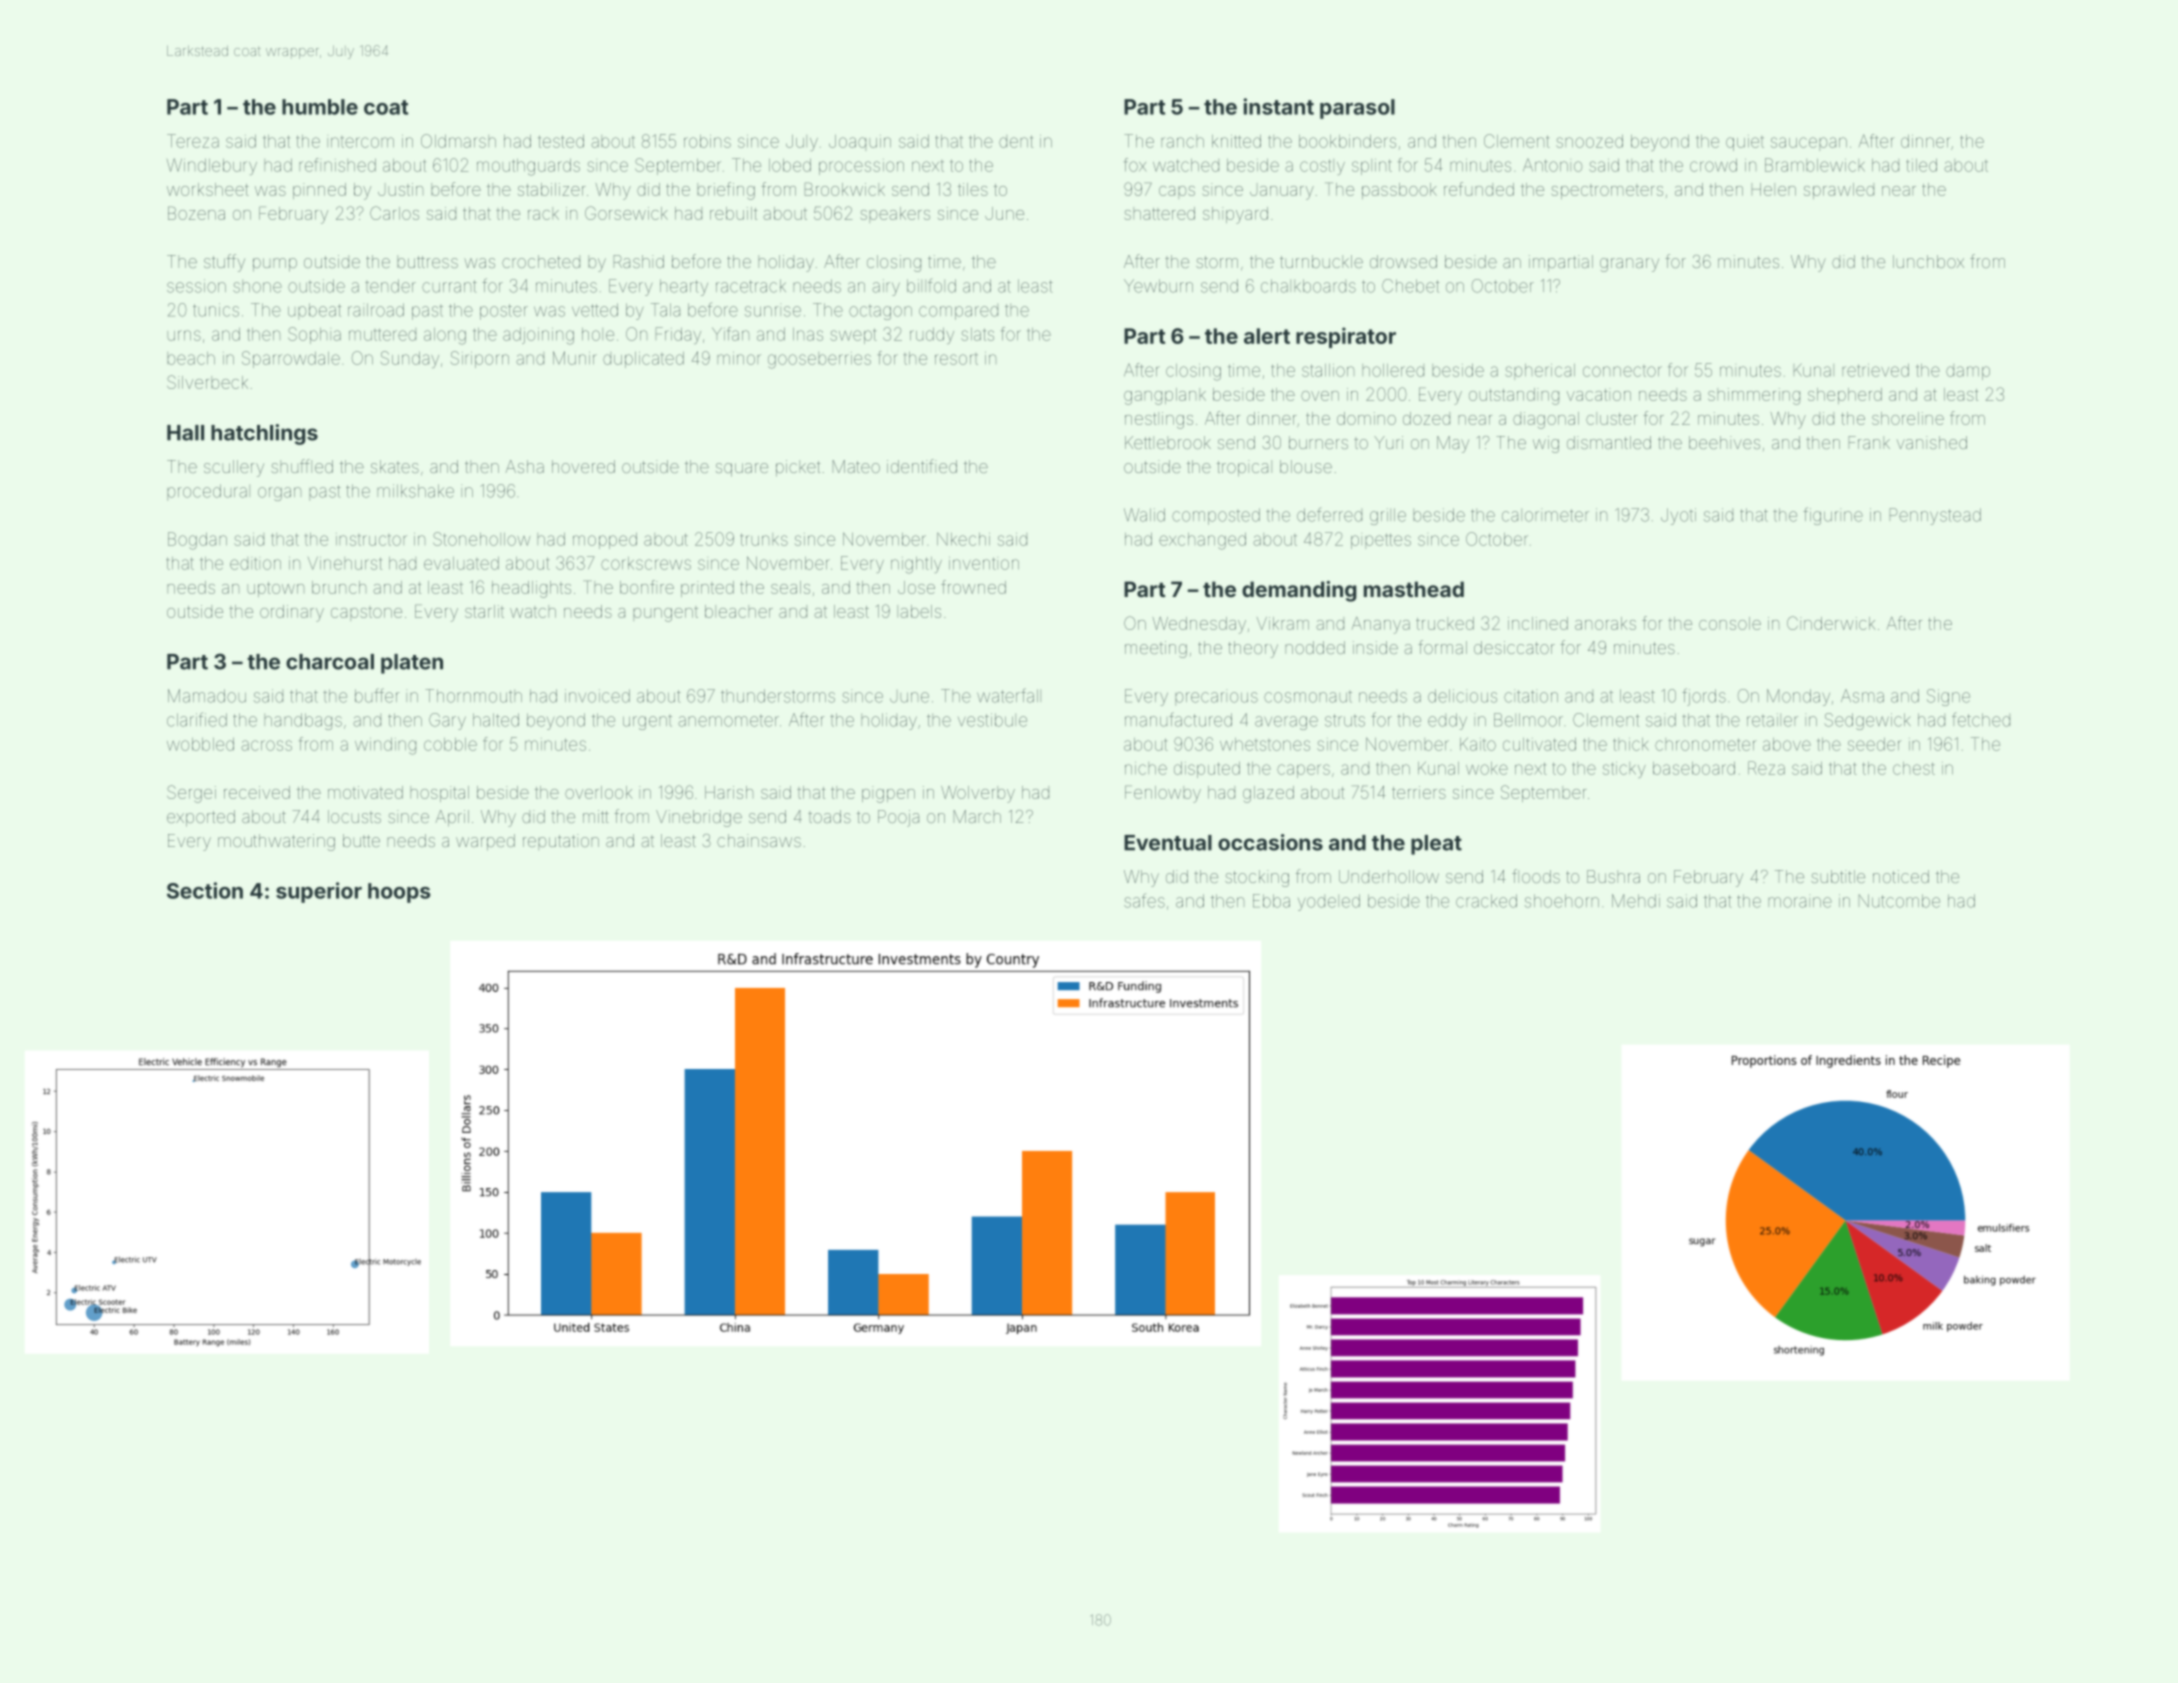 This screenshot has height=1683, width=2178. I want to click on Vikram, so click(1283, 623).
